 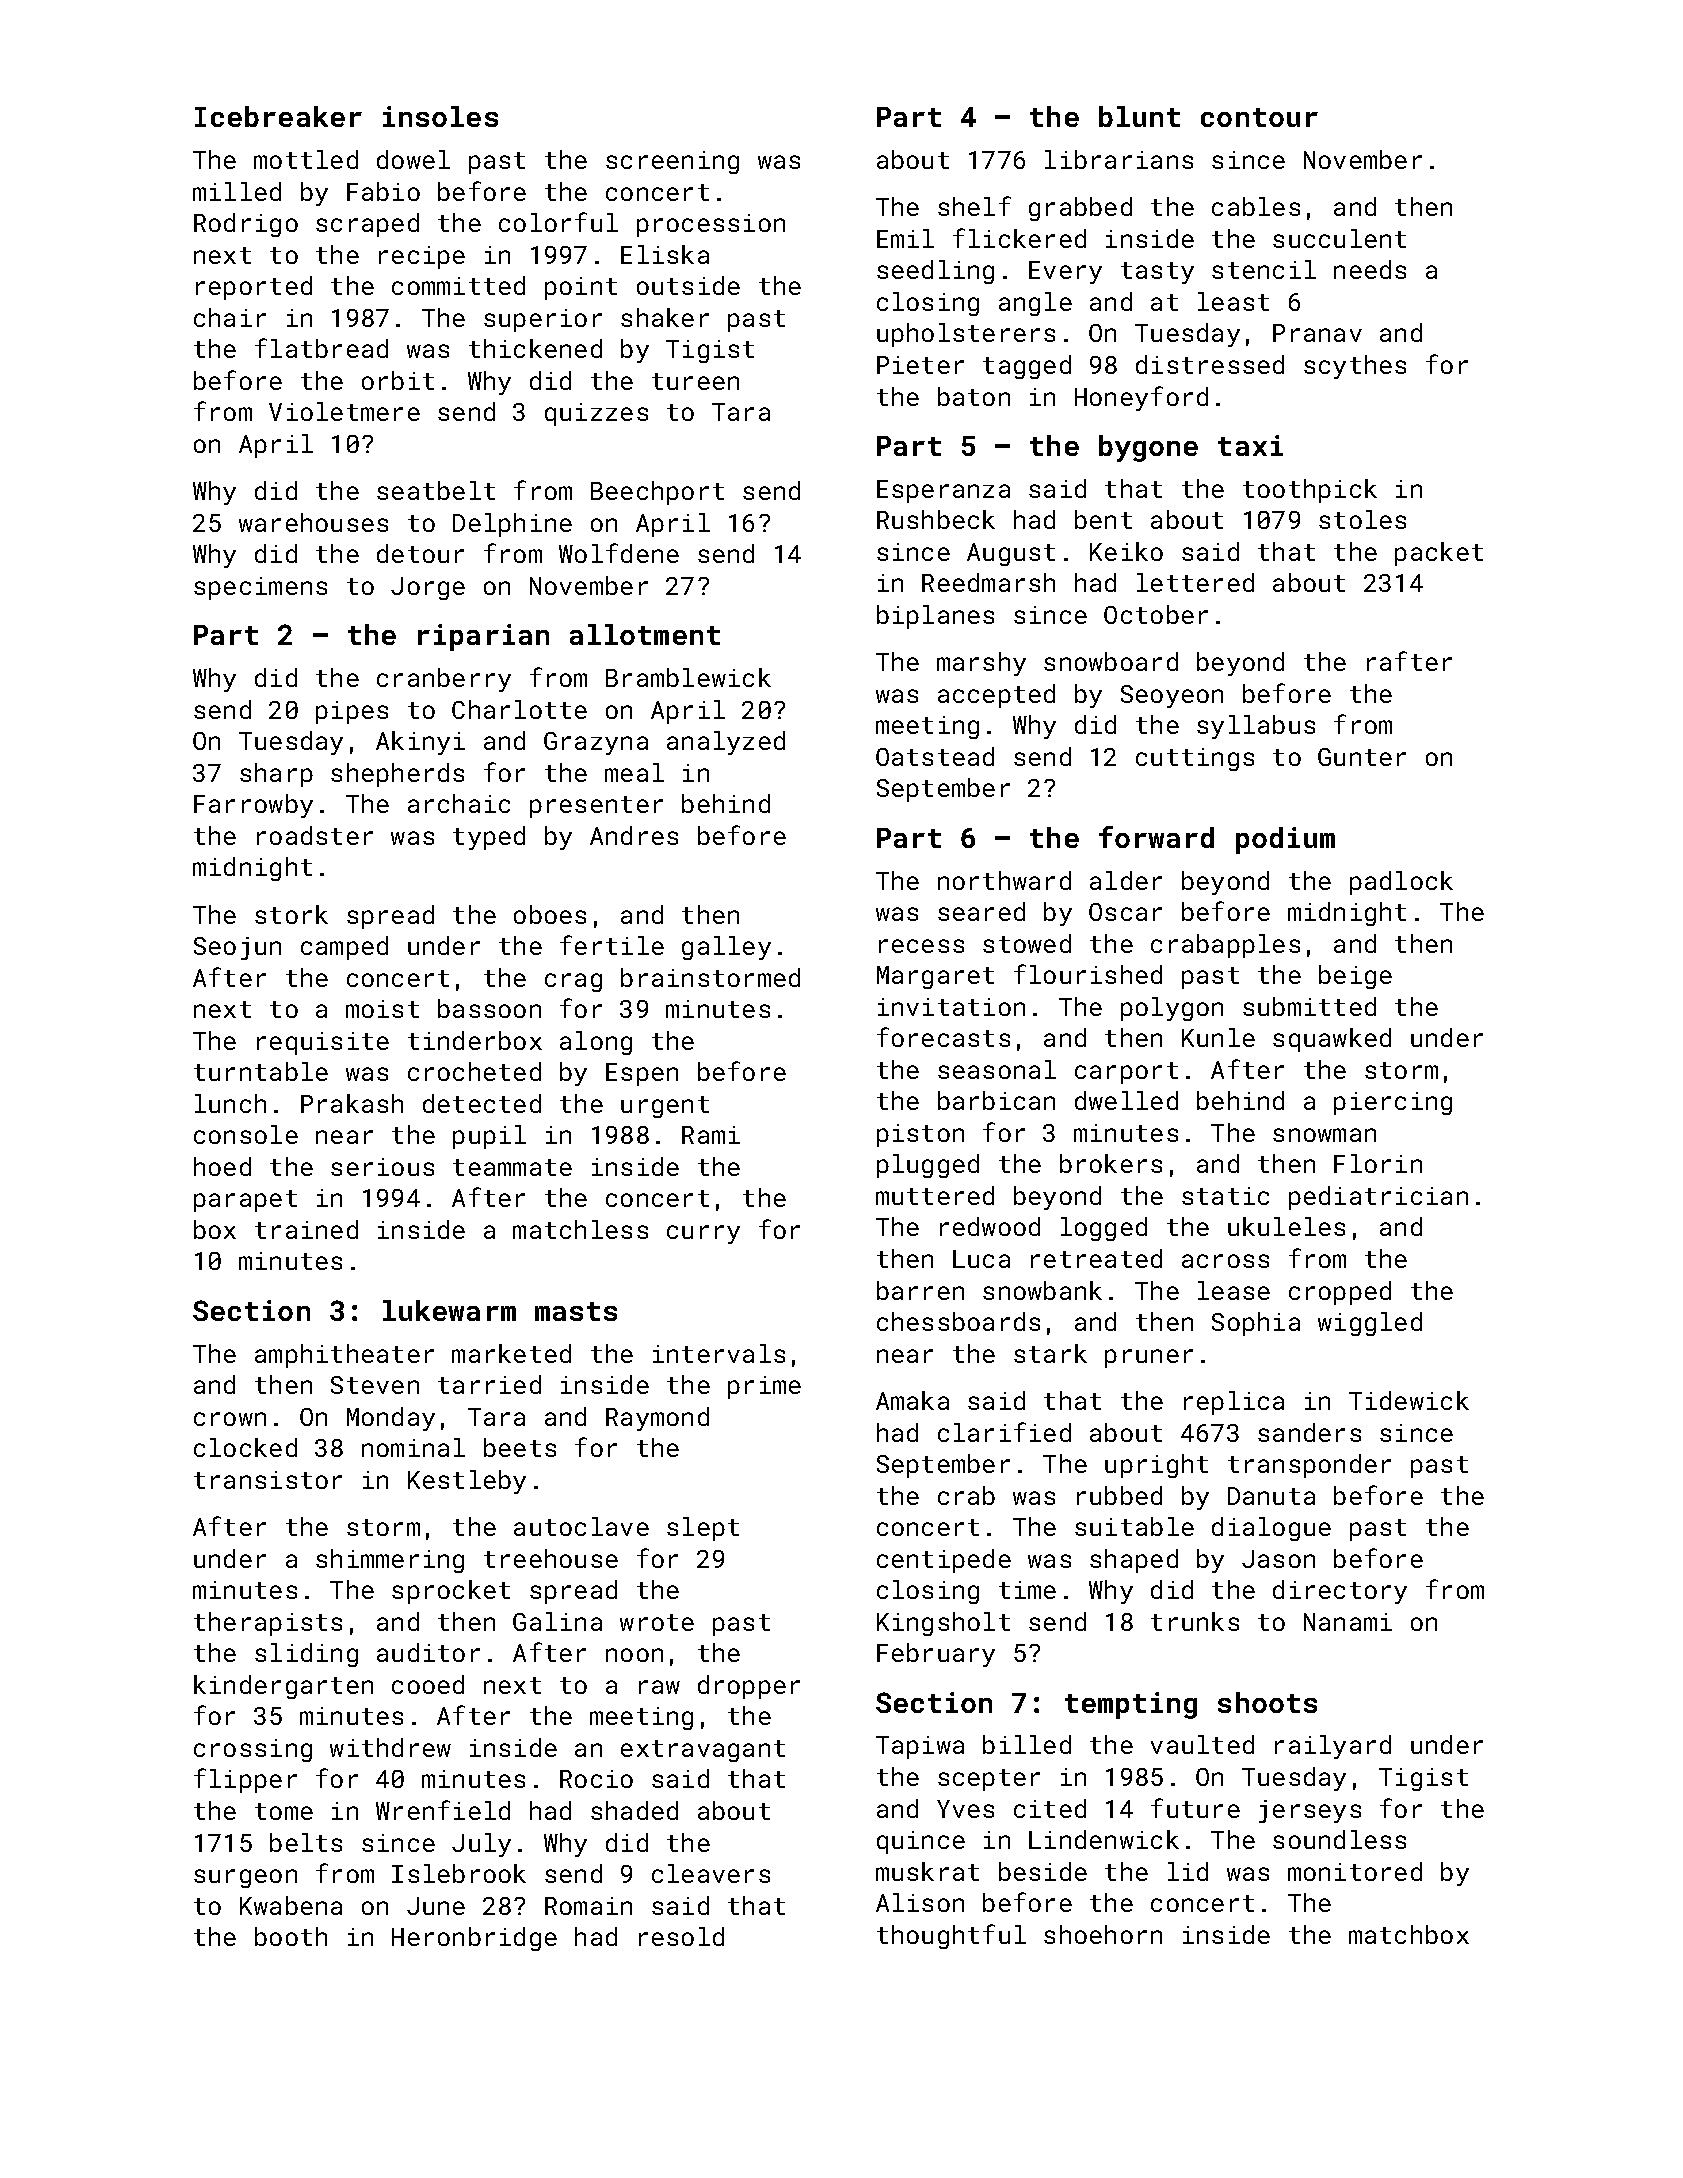 What do you see at coordinates (306, 1229) in the screenshot?
I see `trained` at bounding box center [306, 1229].
